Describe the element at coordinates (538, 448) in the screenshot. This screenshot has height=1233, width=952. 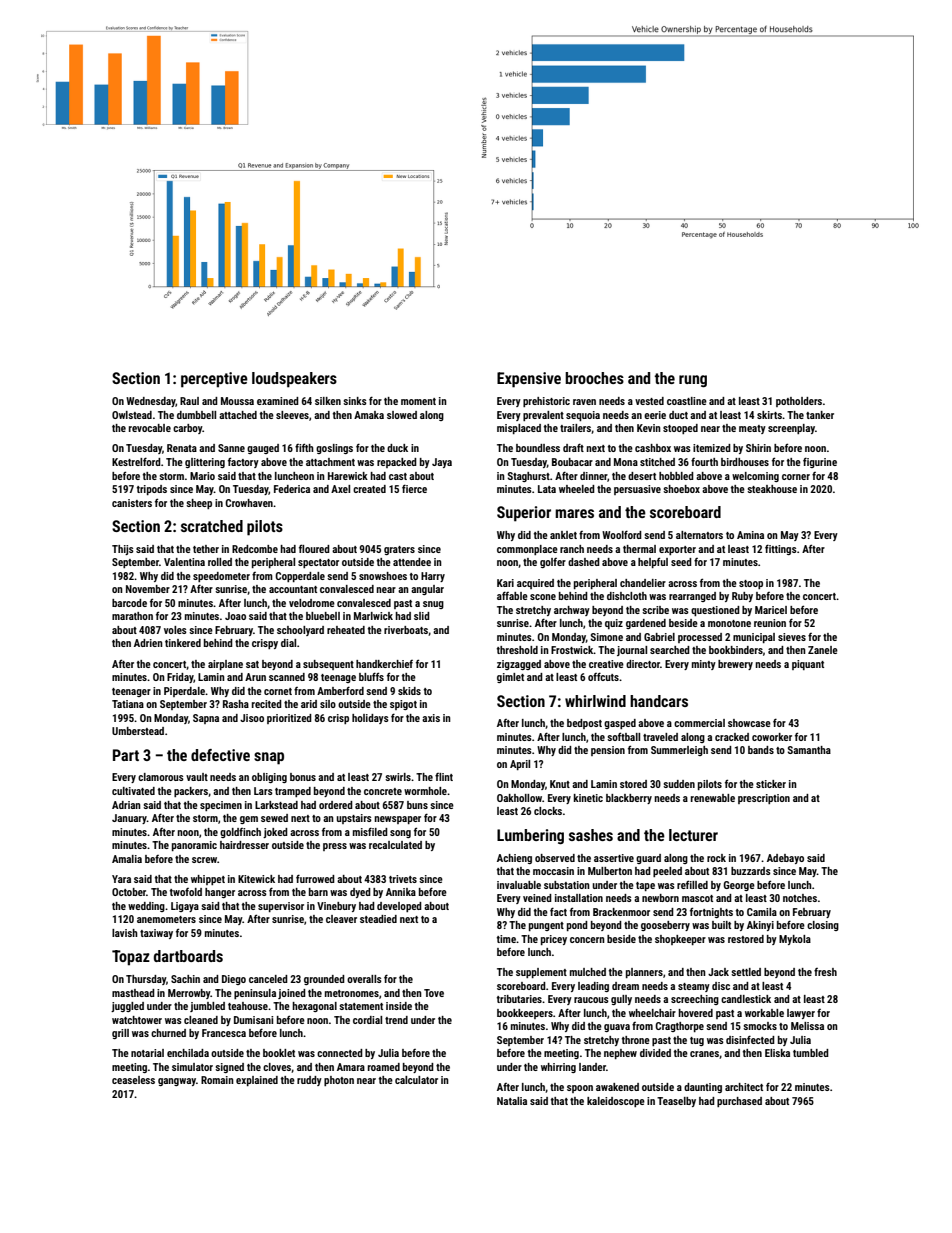
I see `boundless` at that location.
